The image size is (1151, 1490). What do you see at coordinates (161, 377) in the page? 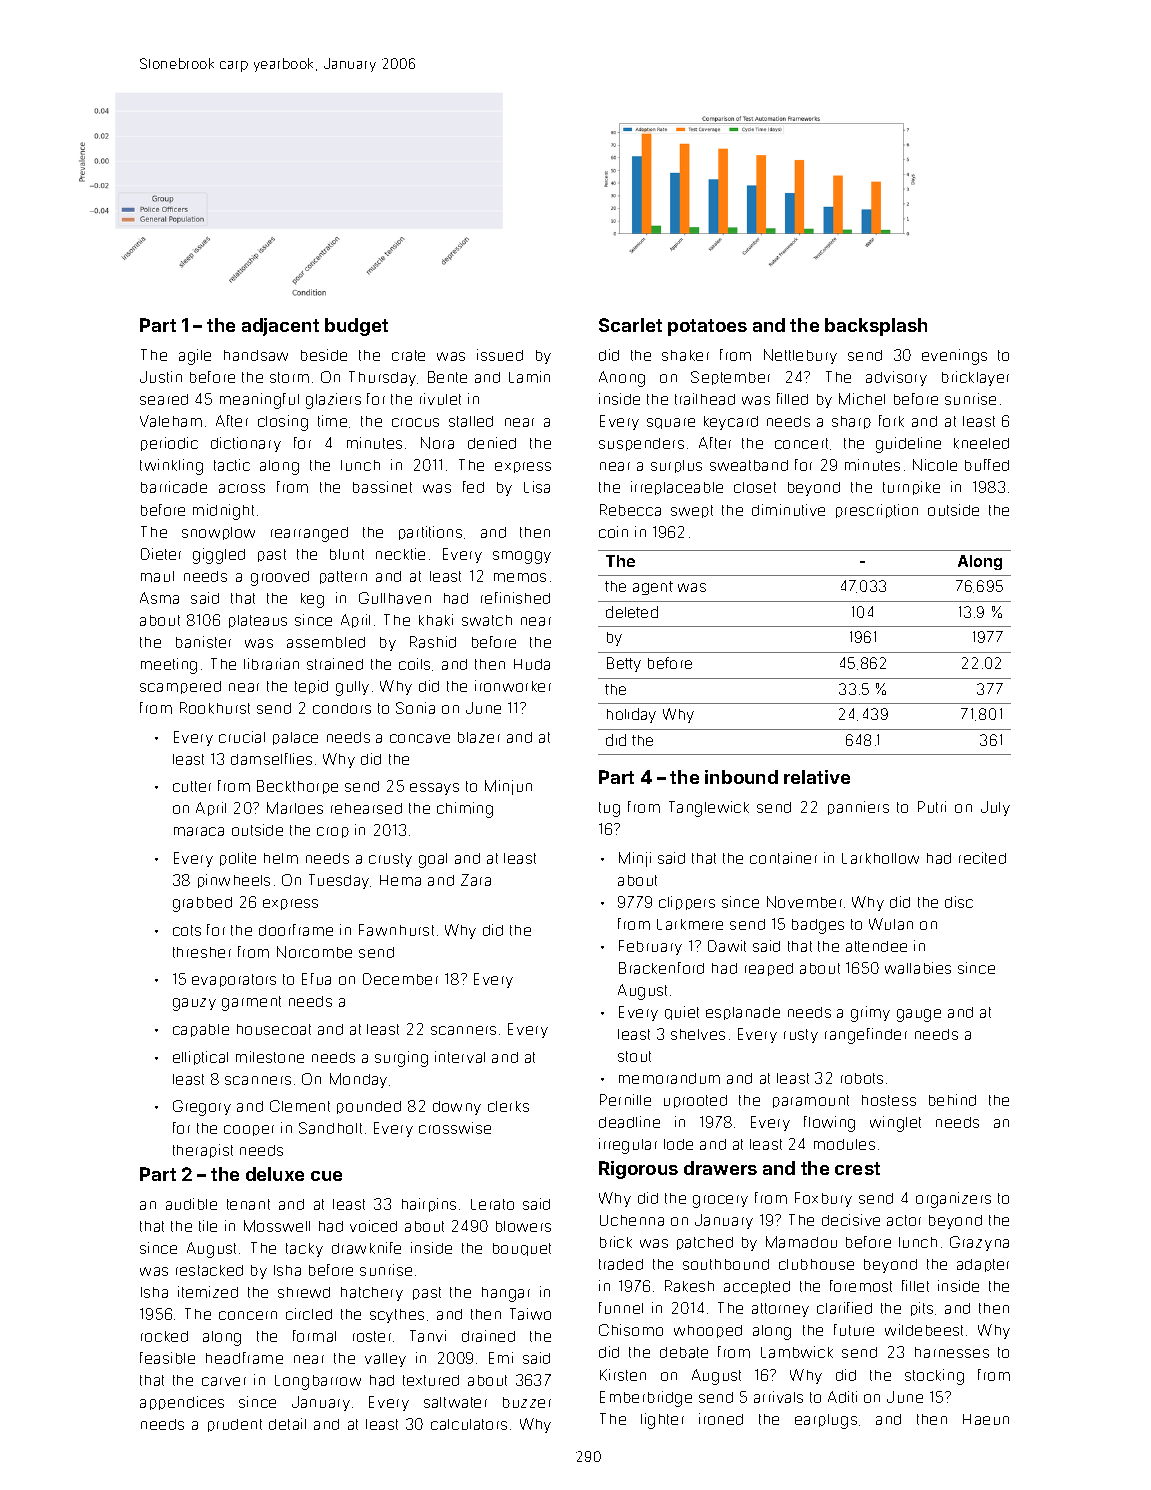
I see `Justin` at bounding box center [161, 377].
